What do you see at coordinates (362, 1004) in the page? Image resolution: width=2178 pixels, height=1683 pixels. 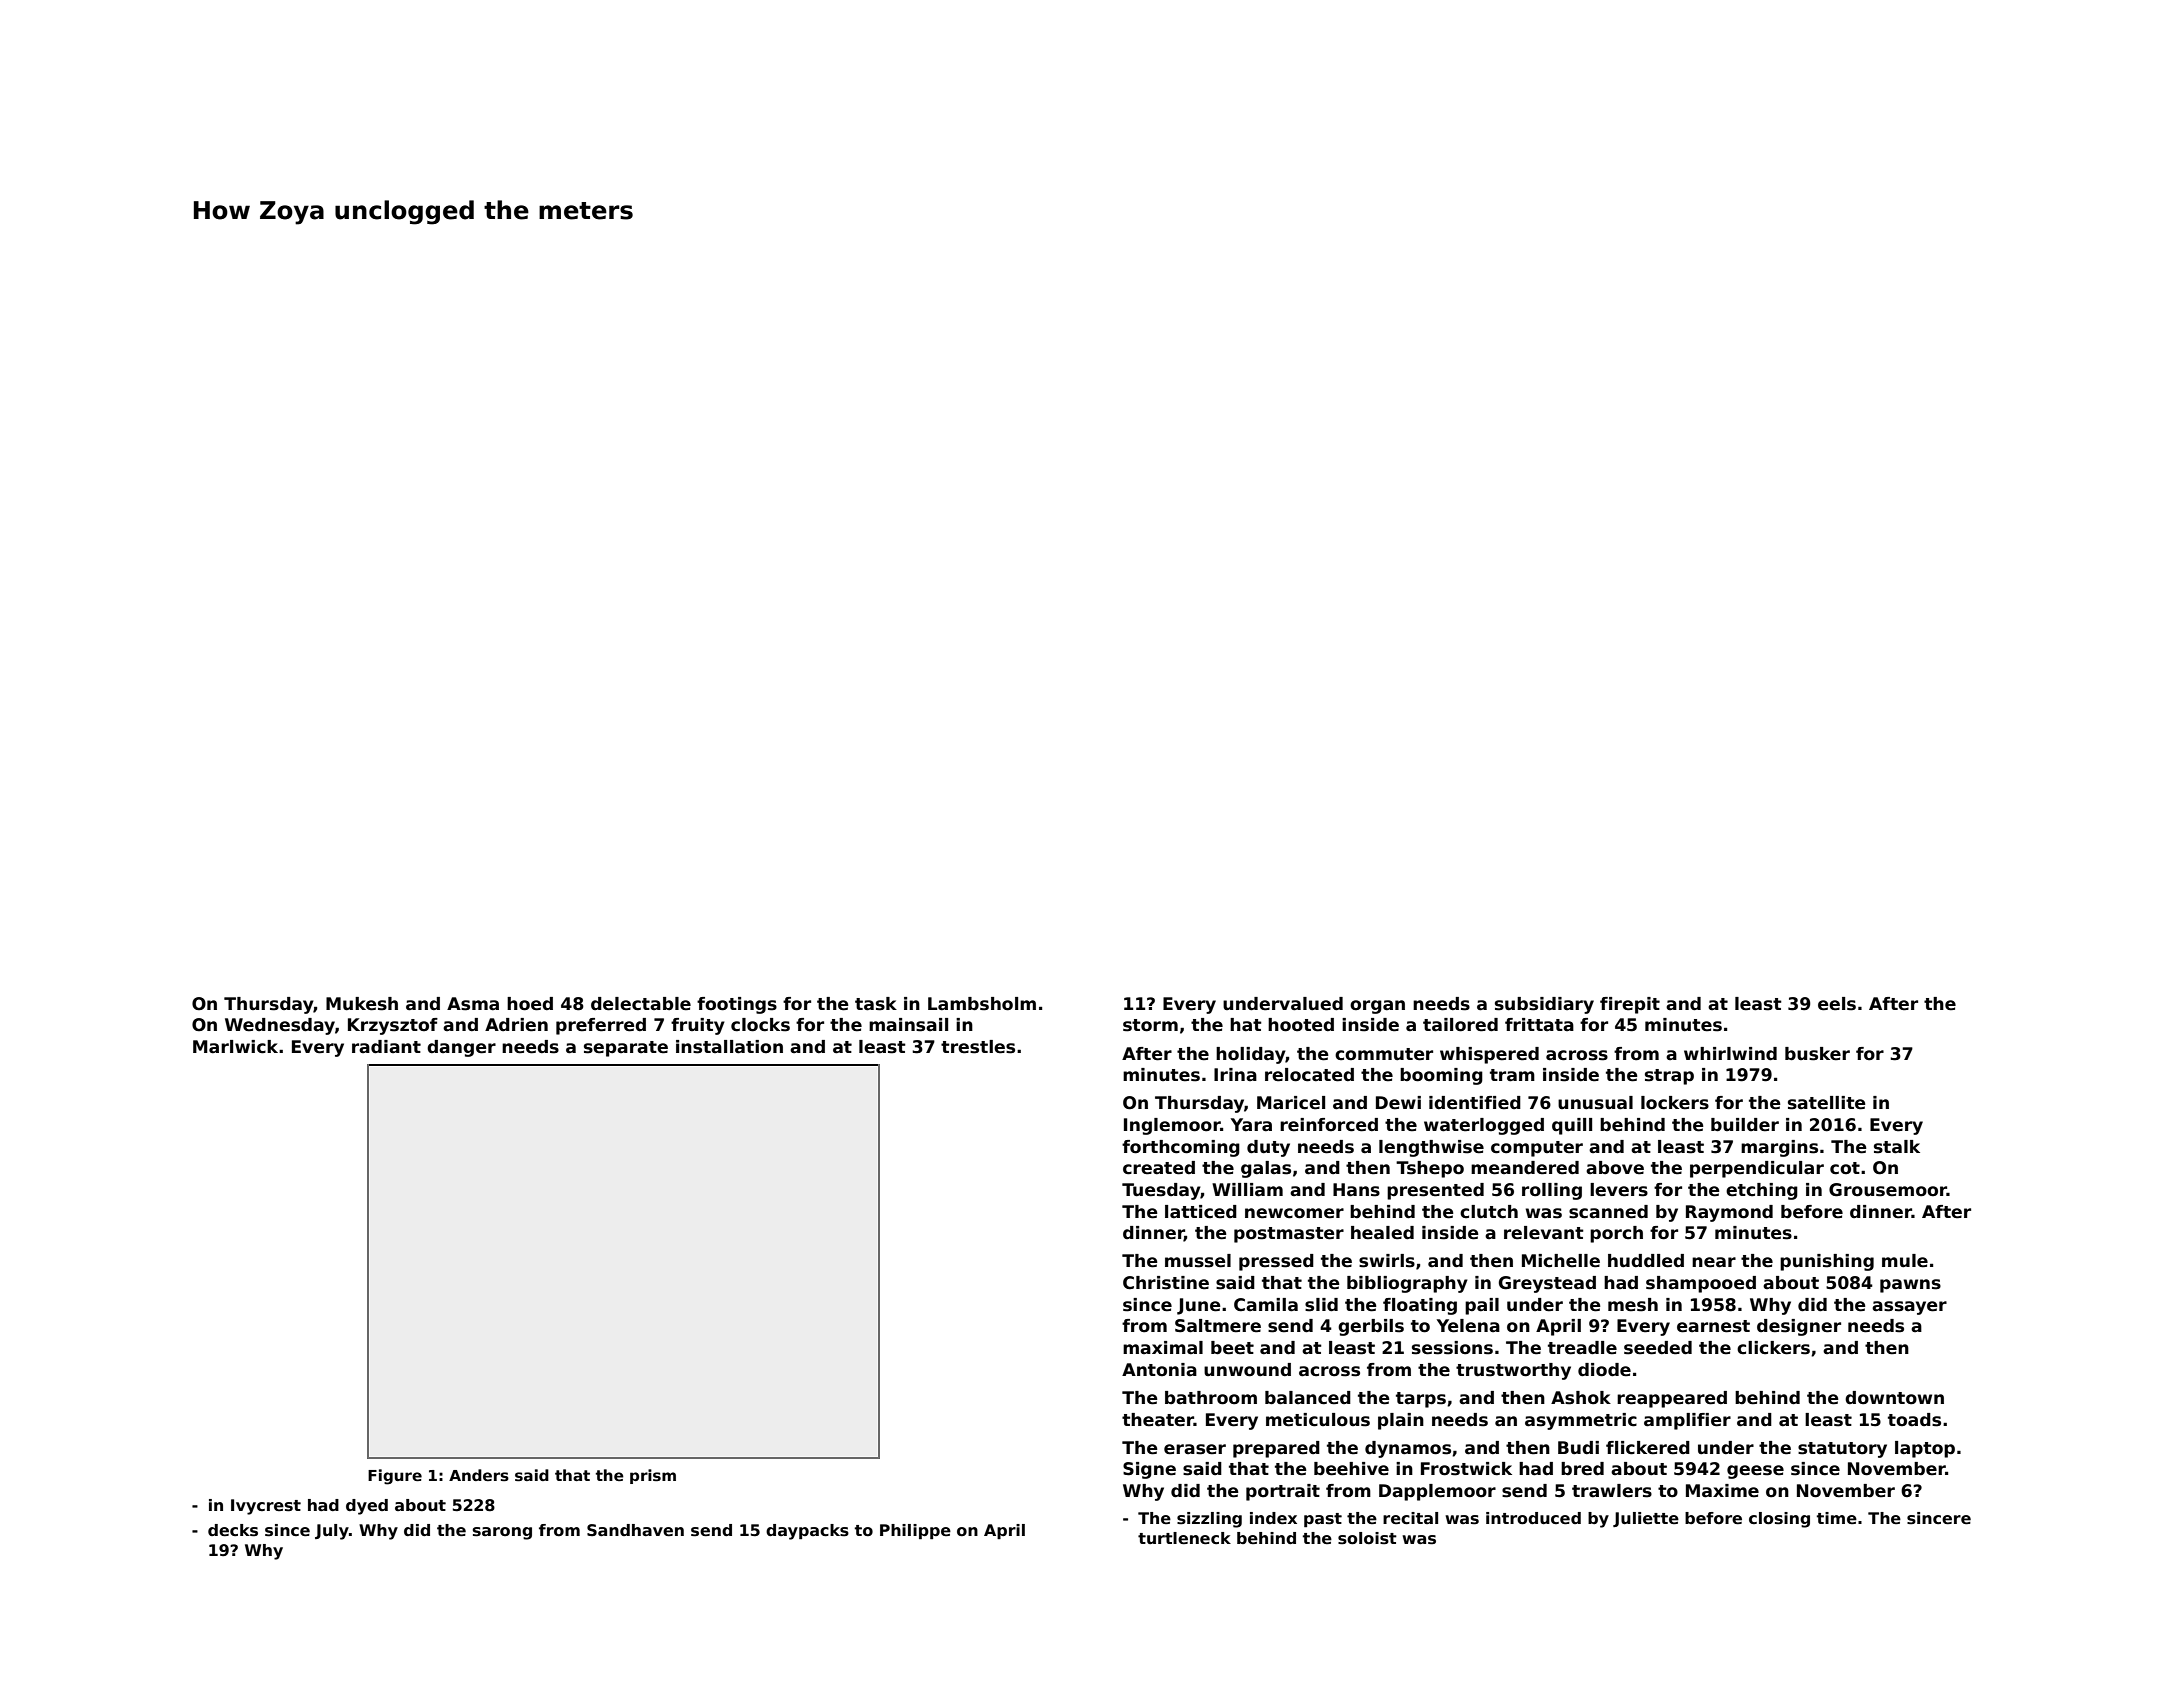 I see `Mukesh` at bounding box center [362, 1004].
